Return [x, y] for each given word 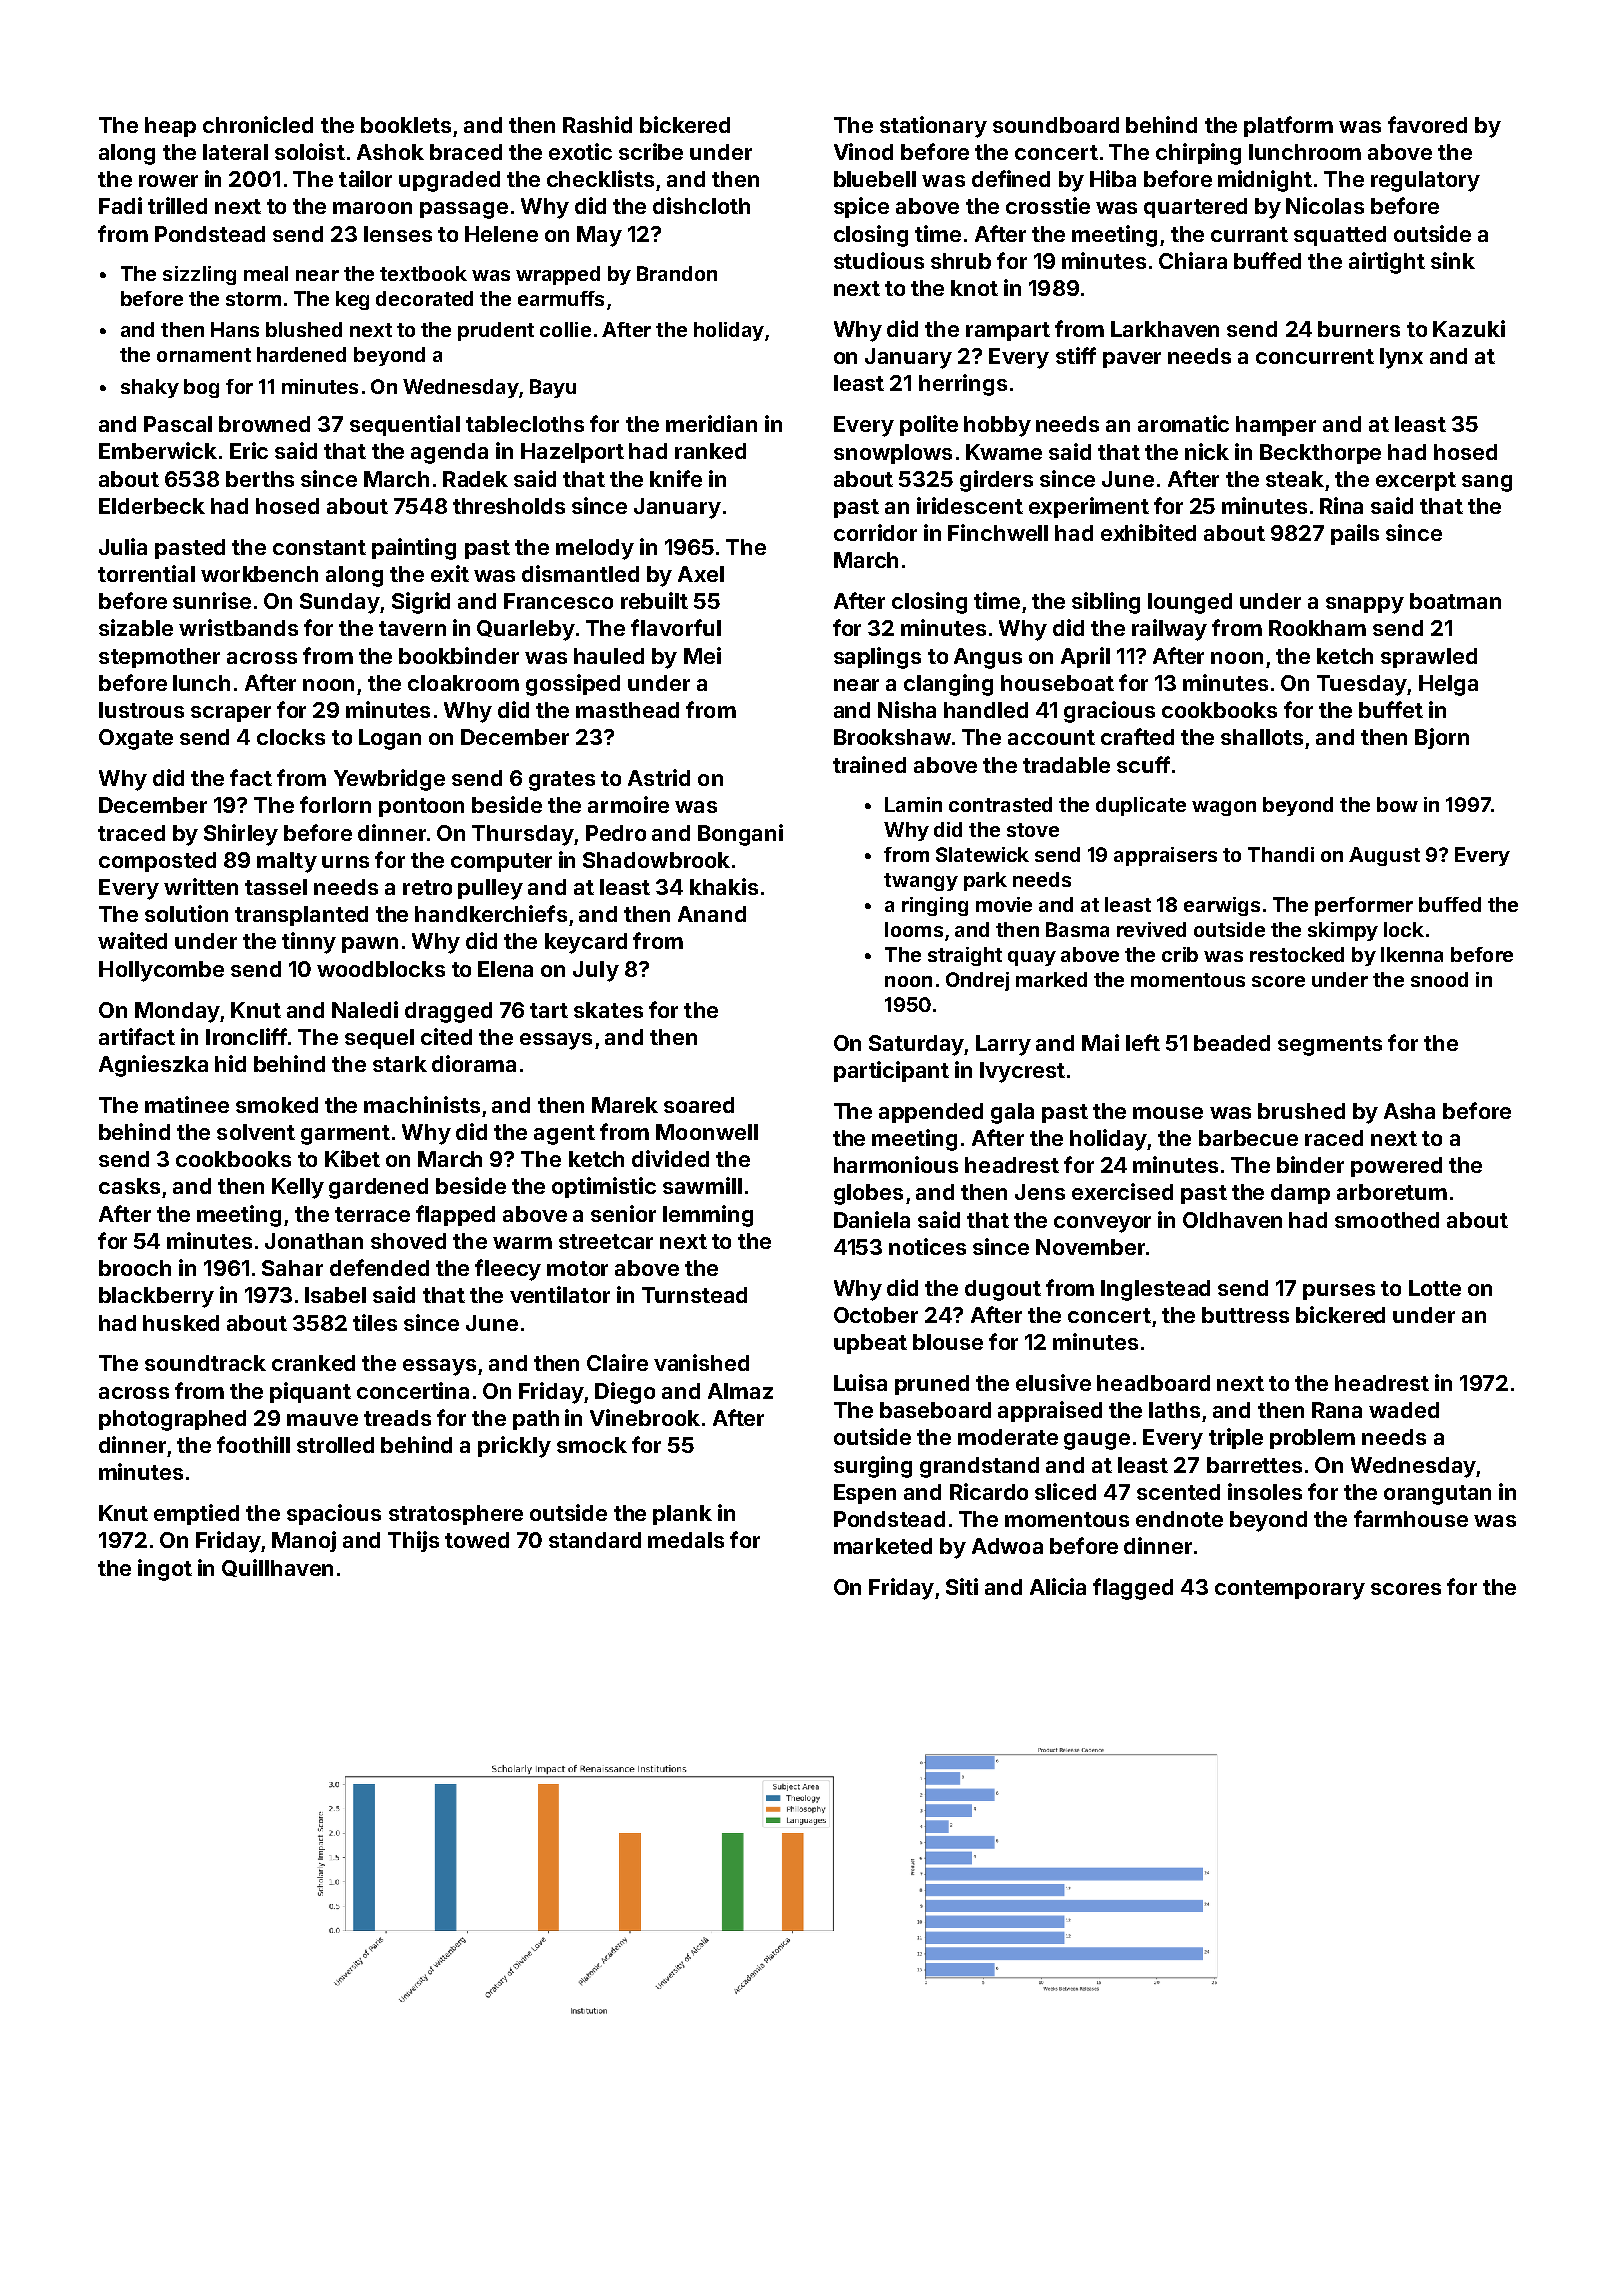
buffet [1391, 709]
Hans [235, 329]
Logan [390, 739]
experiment [1089, 507]
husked [181, 1323]
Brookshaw [892, 737]
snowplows [893, 454]
